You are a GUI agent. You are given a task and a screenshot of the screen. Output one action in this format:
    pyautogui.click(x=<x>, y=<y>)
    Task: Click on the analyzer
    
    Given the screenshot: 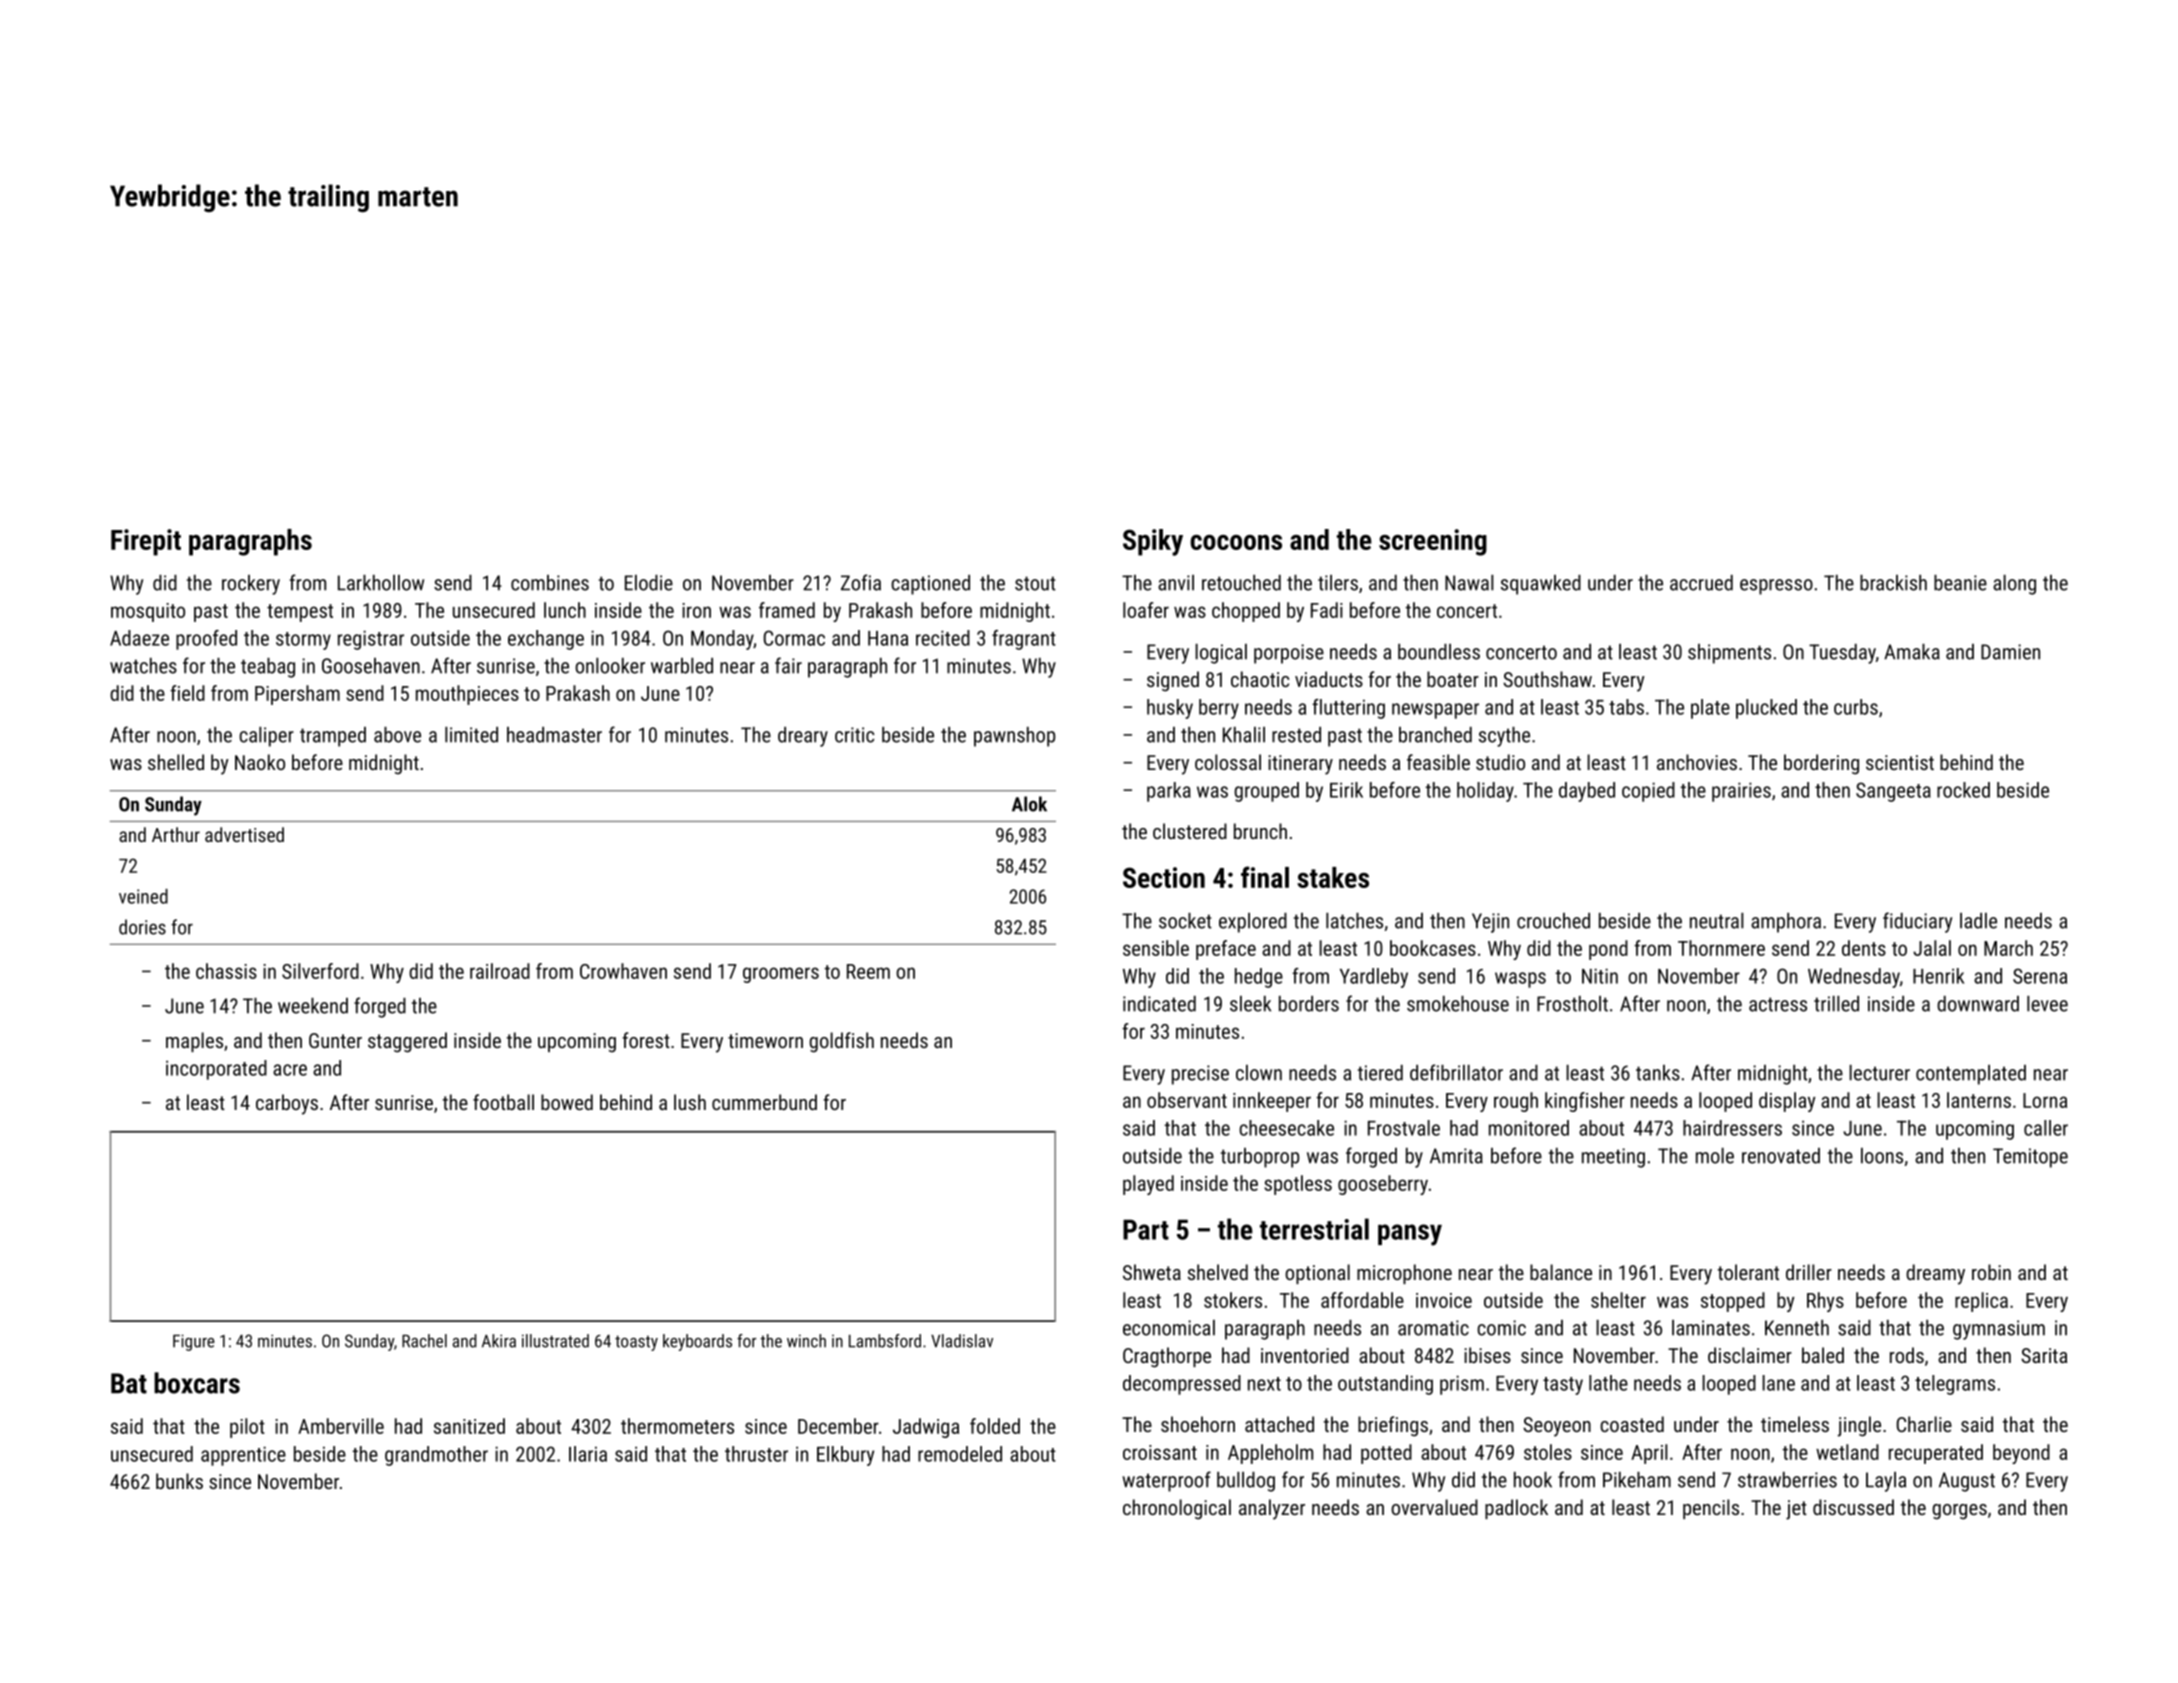 What is the action you would take?
    pyautogui.click(x=1272, y=1509)
